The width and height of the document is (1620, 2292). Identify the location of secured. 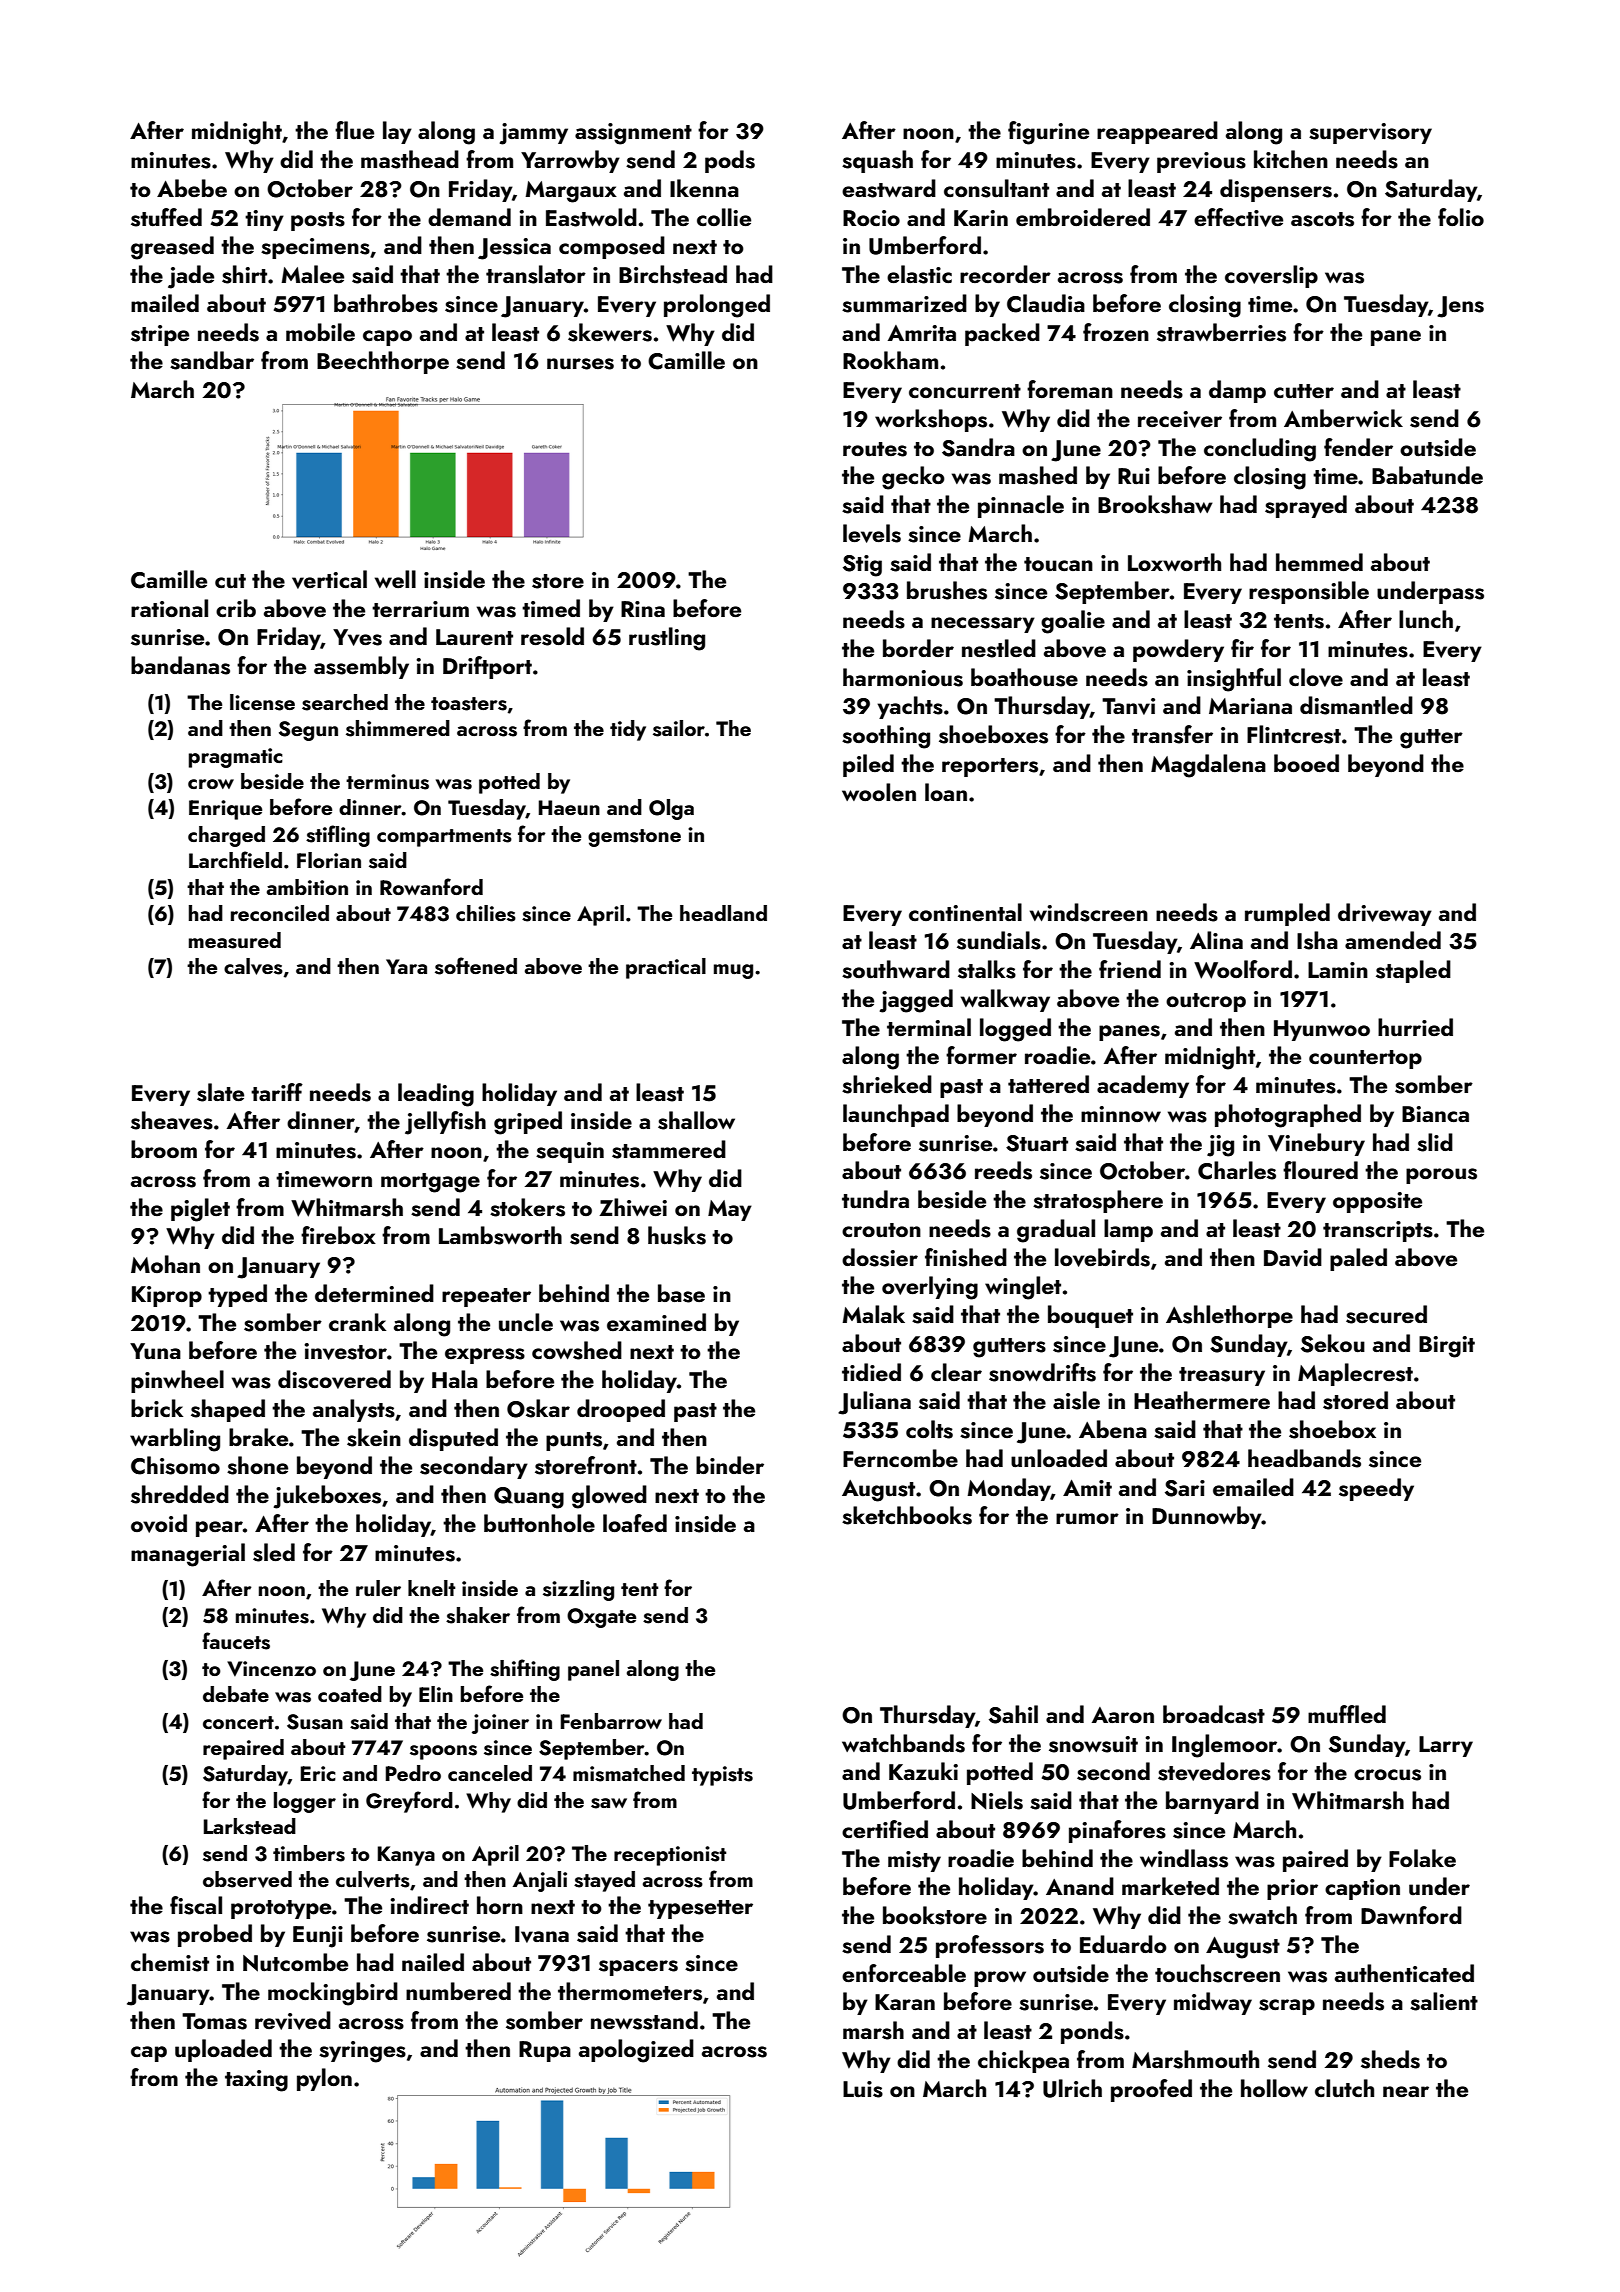
(1386, 1314).
